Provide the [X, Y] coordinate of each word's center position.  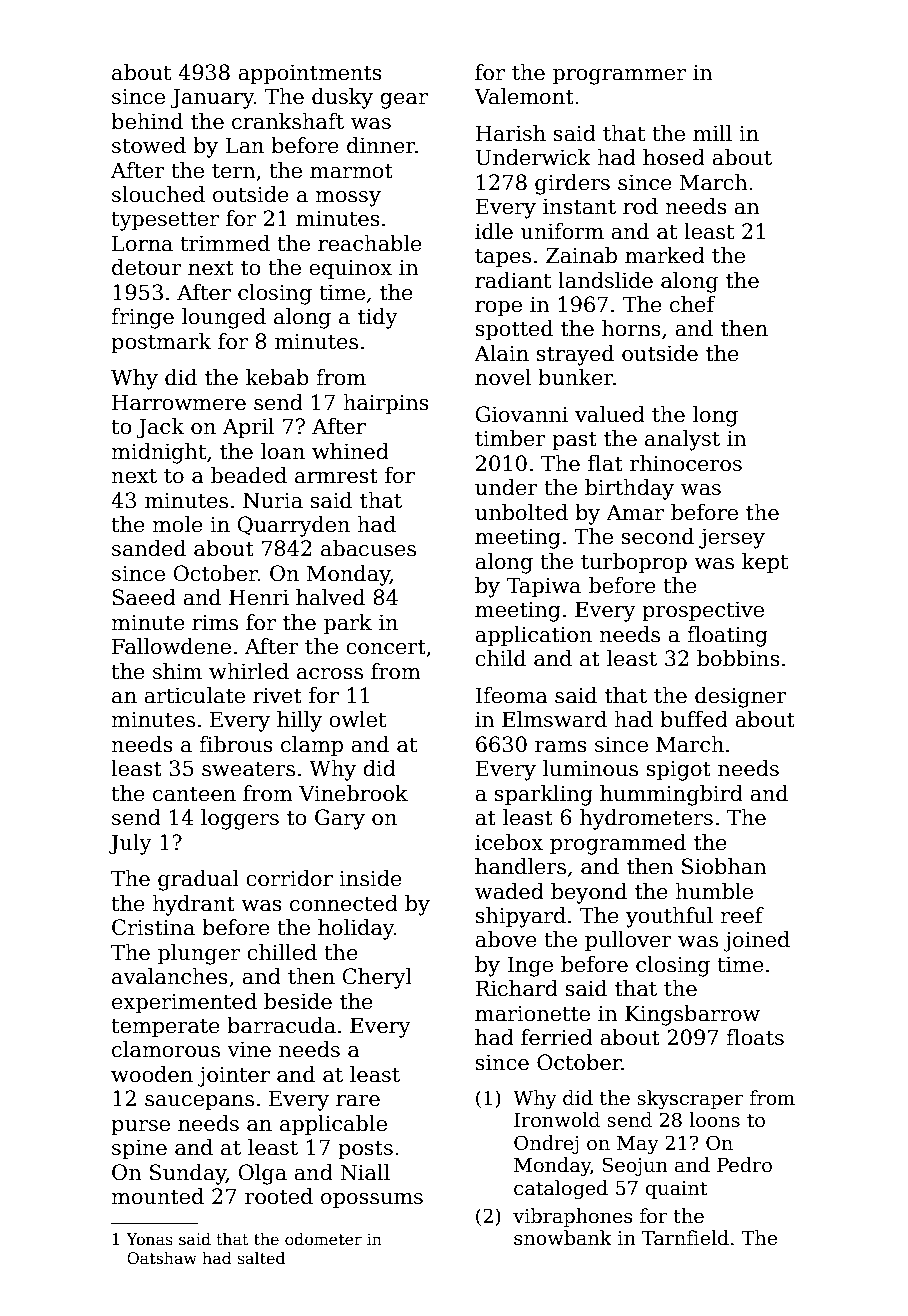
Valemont [524, 96]
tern [234, 171]
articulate [194, 695]
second [657, 536]
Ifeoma [511, 695]
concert [386, 647]
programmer [619, 77]
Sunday [188, 1174]
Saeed [144, 597]
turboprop [634, 563]
